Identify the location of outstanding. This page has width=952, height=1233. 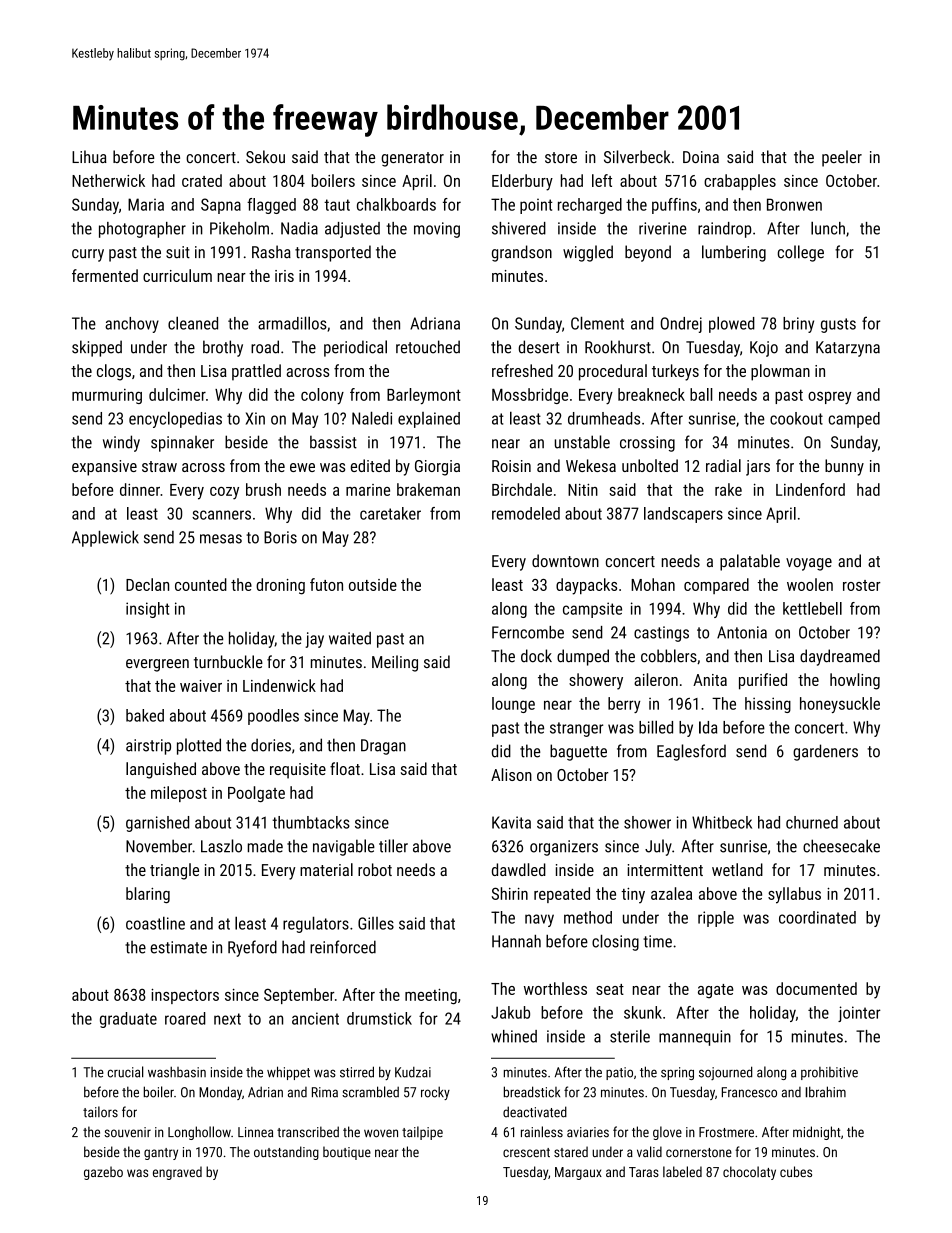
(286, 1153).
